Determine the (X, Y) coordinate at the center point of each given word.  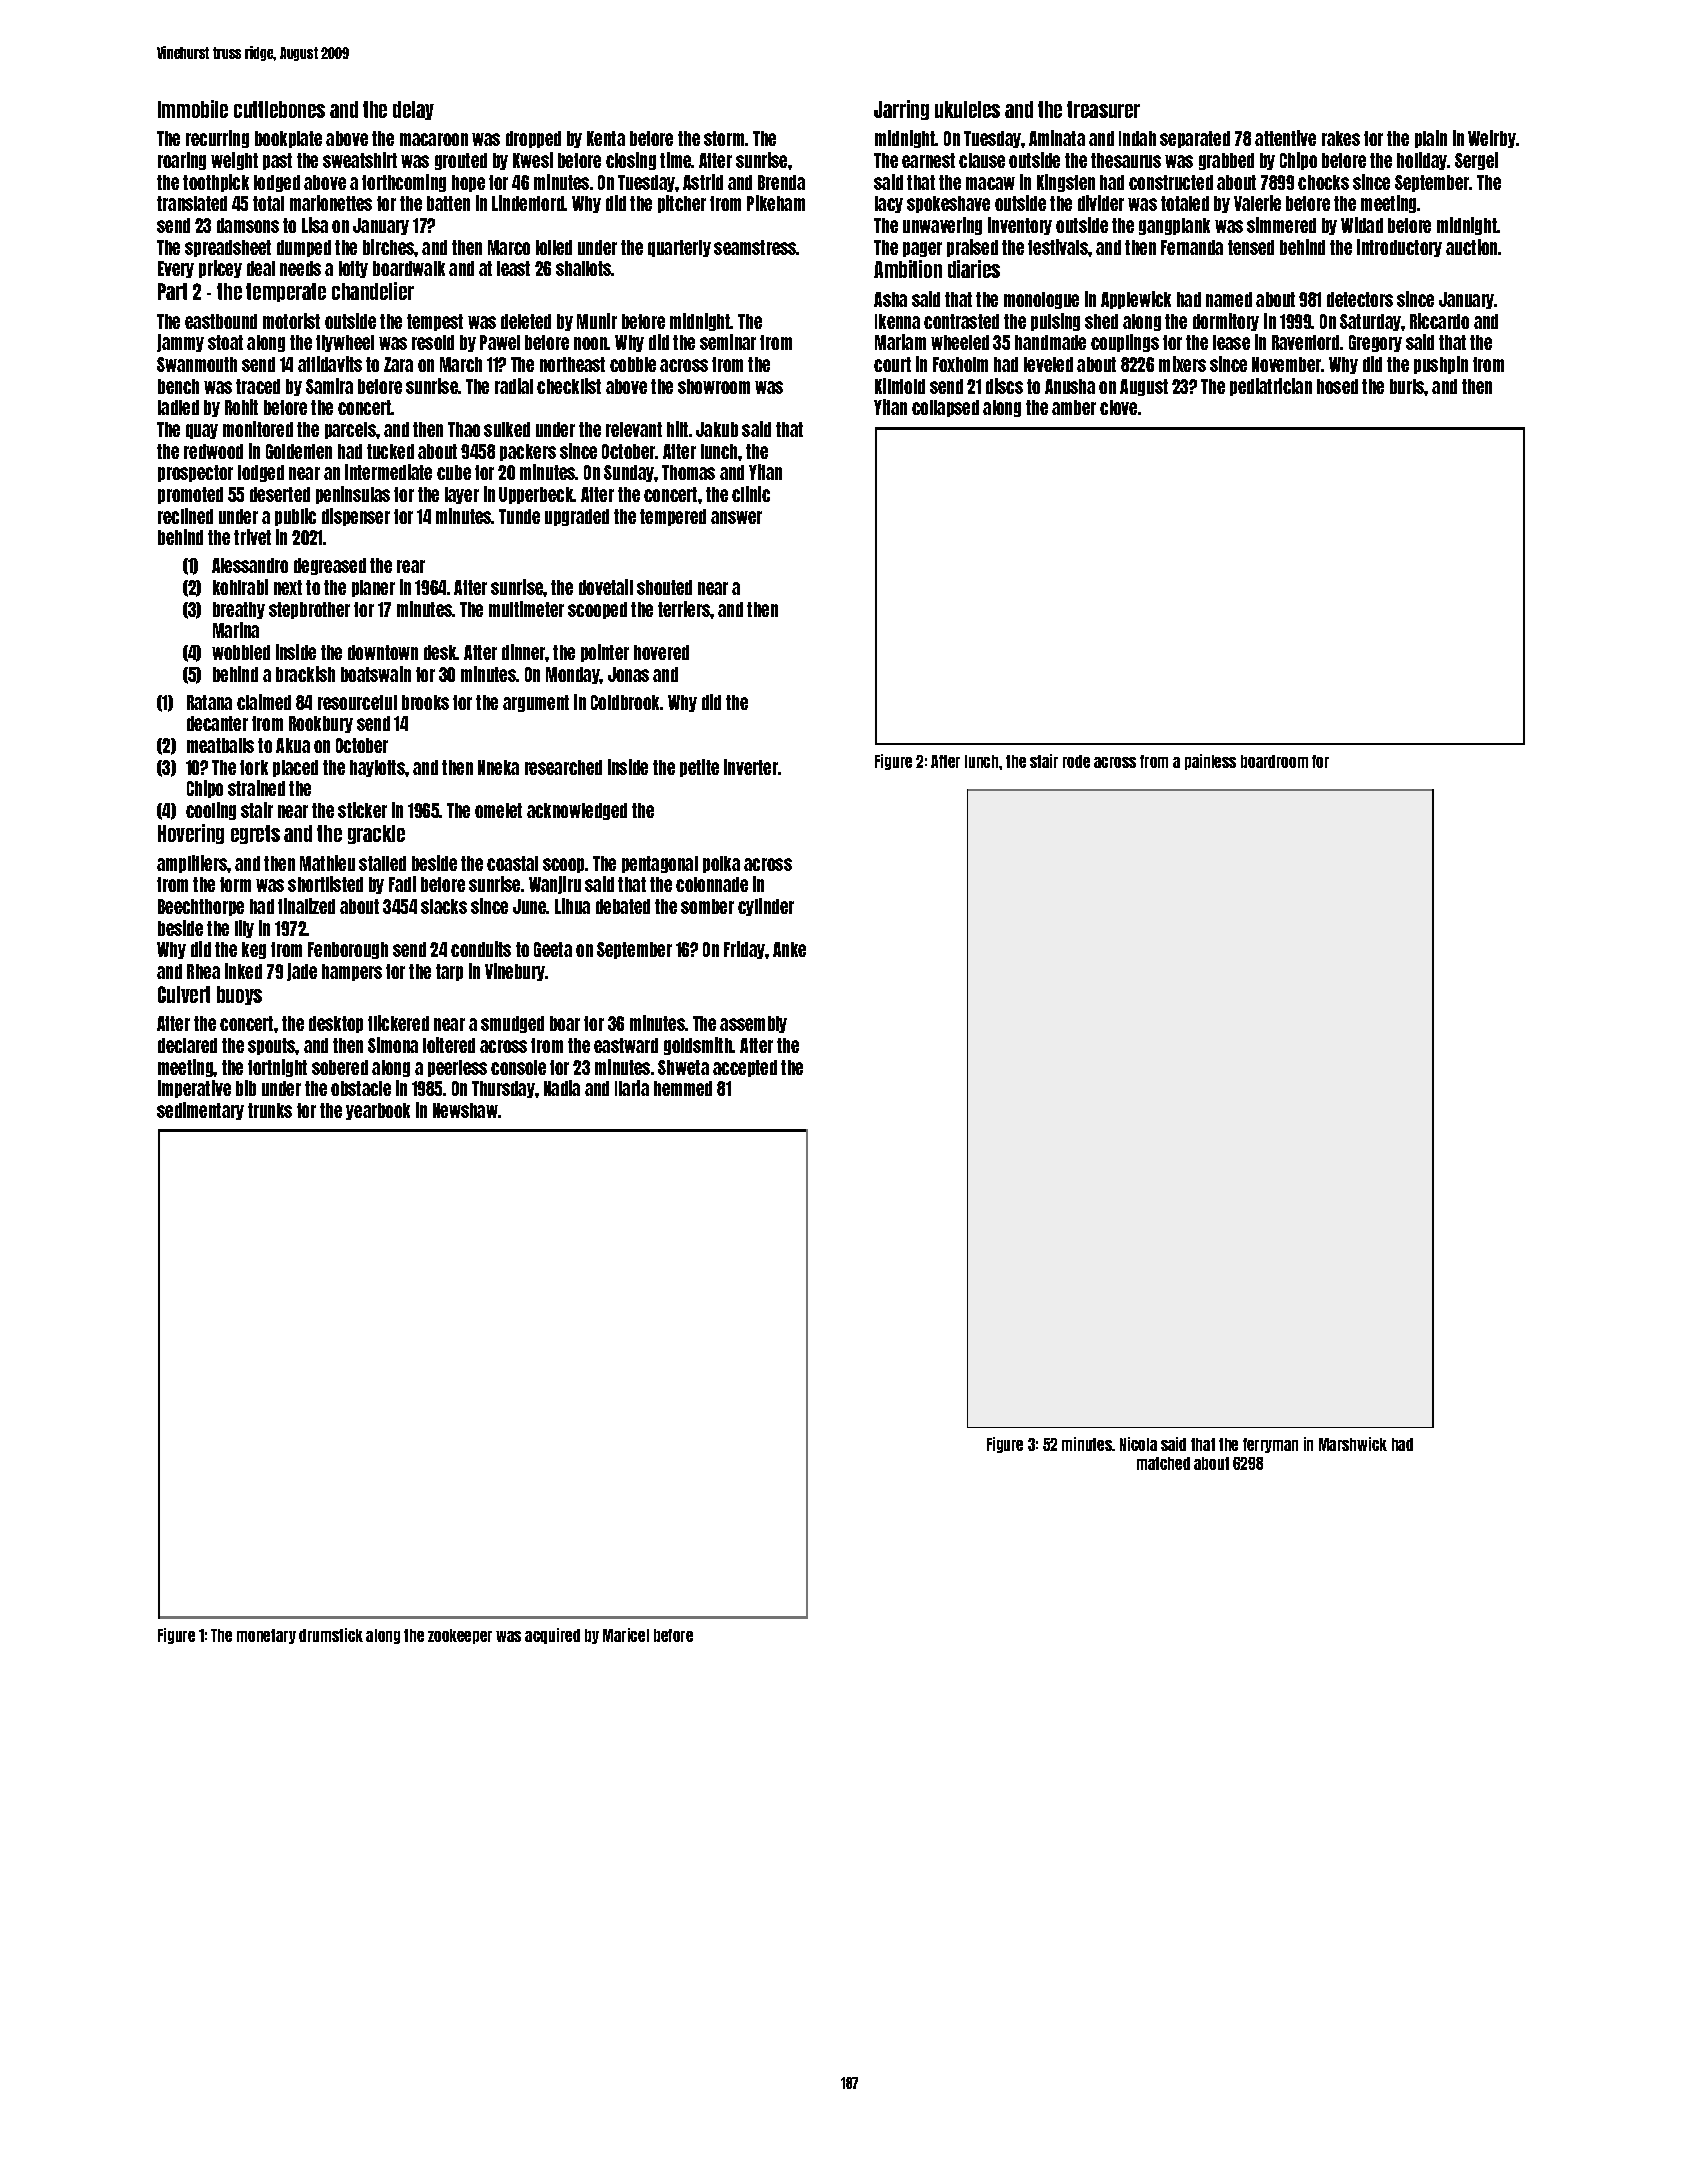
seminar (728, 342)
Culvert (184, 994)
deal (261, 268)
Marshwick (1353, 1444)
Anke (789, 949)
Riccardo (1439, 321)
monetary (266, 1636)
